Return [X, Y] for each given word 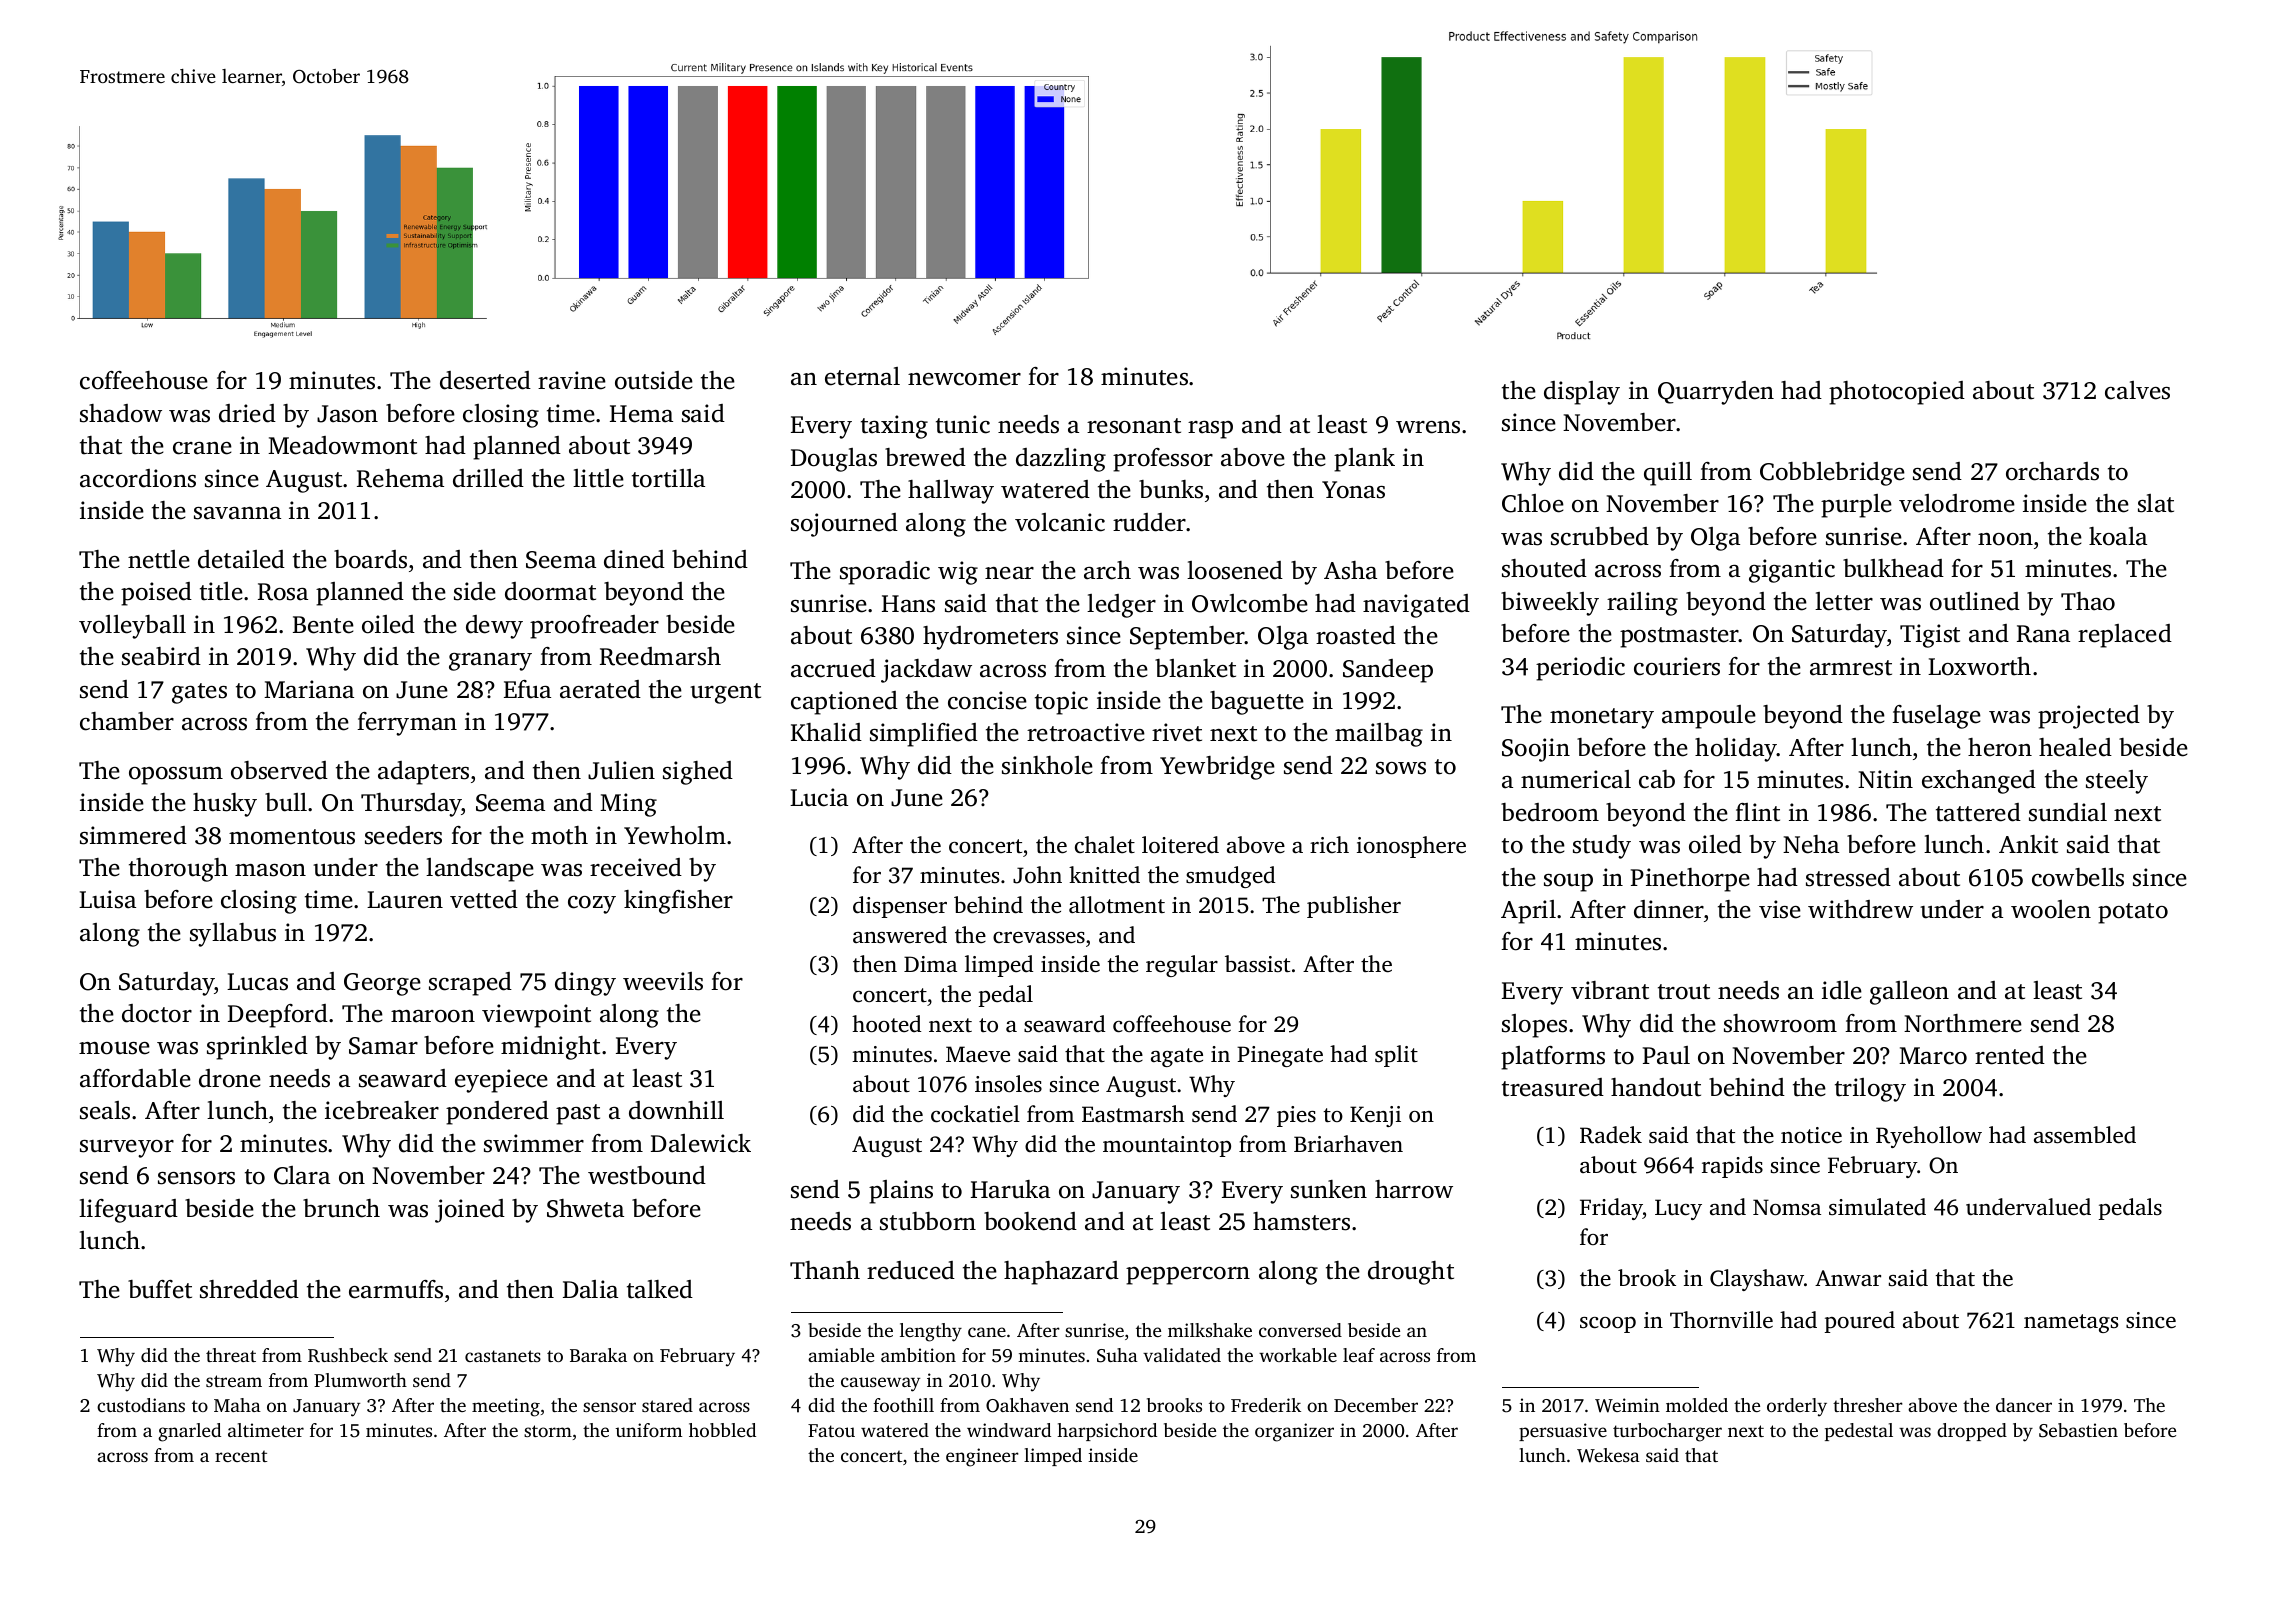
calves [2137, 390]
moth [559, 835]
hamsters [1301, 1221]
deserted [485, 380]
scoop [1608, 1325]
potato [2133, 913]
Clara [302, 1175]
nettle [159, 559]
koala [2118, 536]
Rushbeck [348, 1355]
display [1582, 393]
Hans [908, 604]
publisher [1354, 907]
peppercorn [1188, 1276]
